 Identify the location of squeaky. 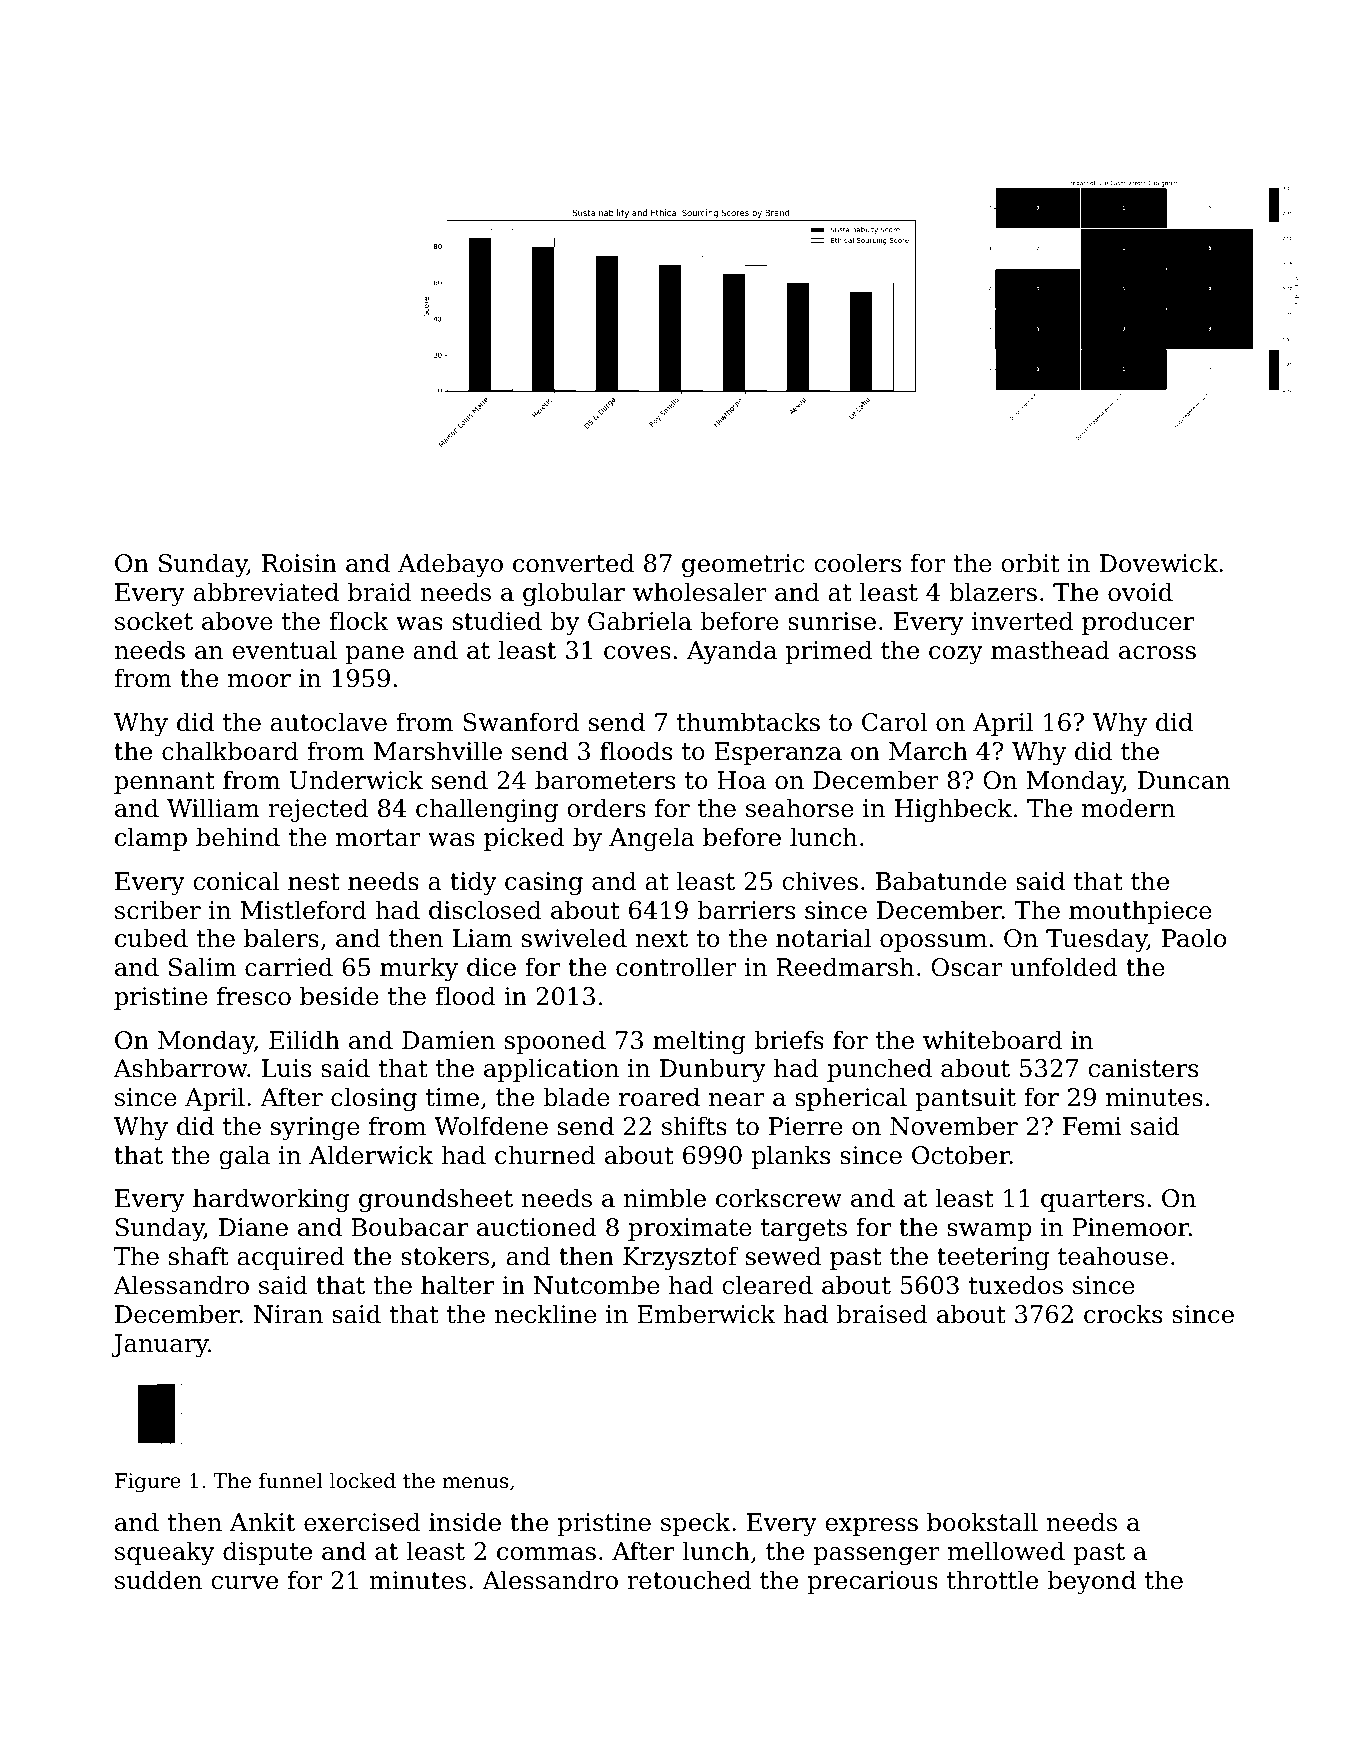
(165, 1553).
